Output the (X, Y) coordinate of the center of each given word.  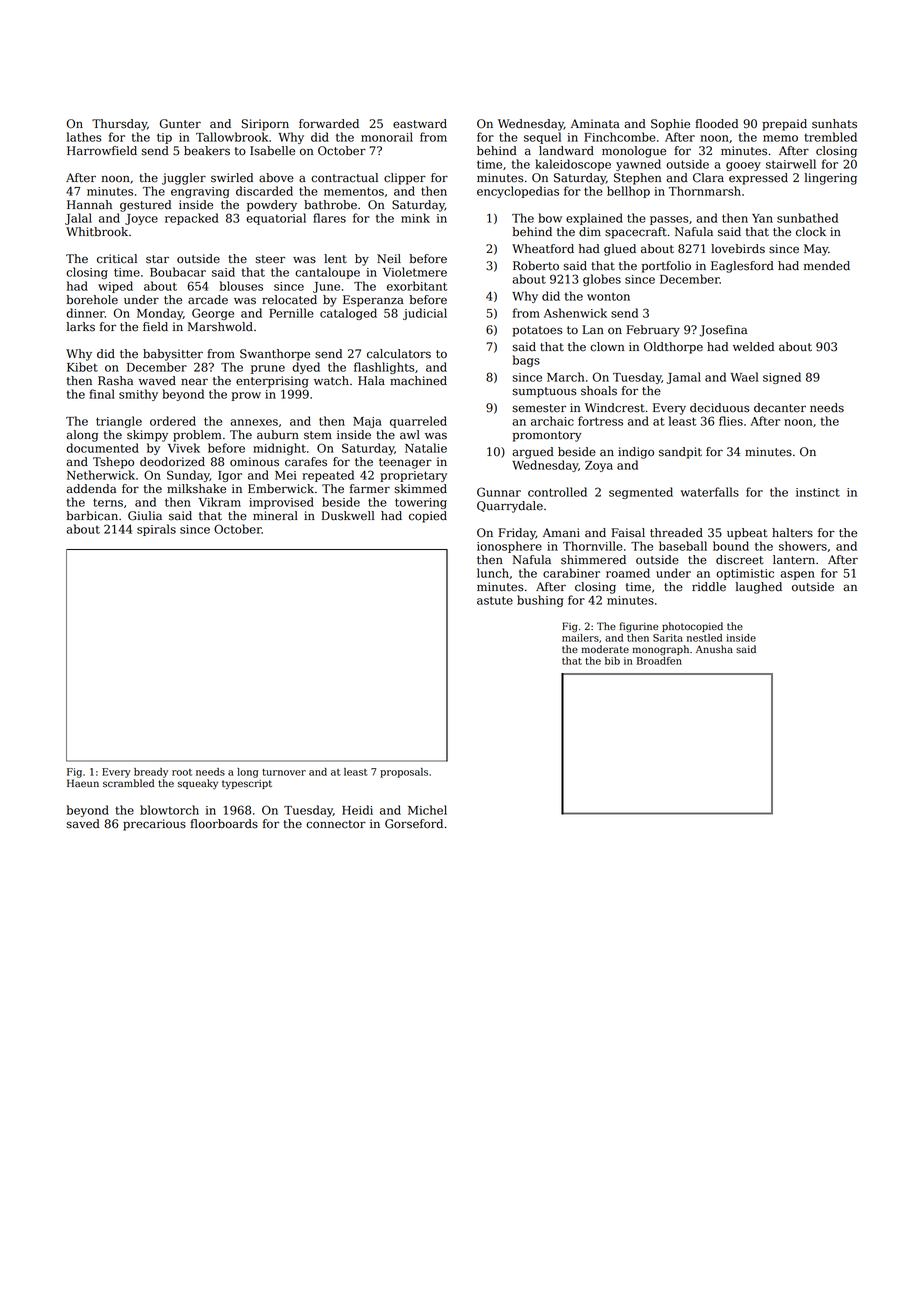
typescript (247, 784)
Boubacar (178, 272)
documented (102, 448)
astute (495, 600)
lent (335, 259)
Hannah (89, 204)
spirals (156, 530)
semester (539, 408)
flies (731, 421)
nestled (704, 638)
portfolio (666, 267)
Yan (762, 218)
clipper (405, 179)
